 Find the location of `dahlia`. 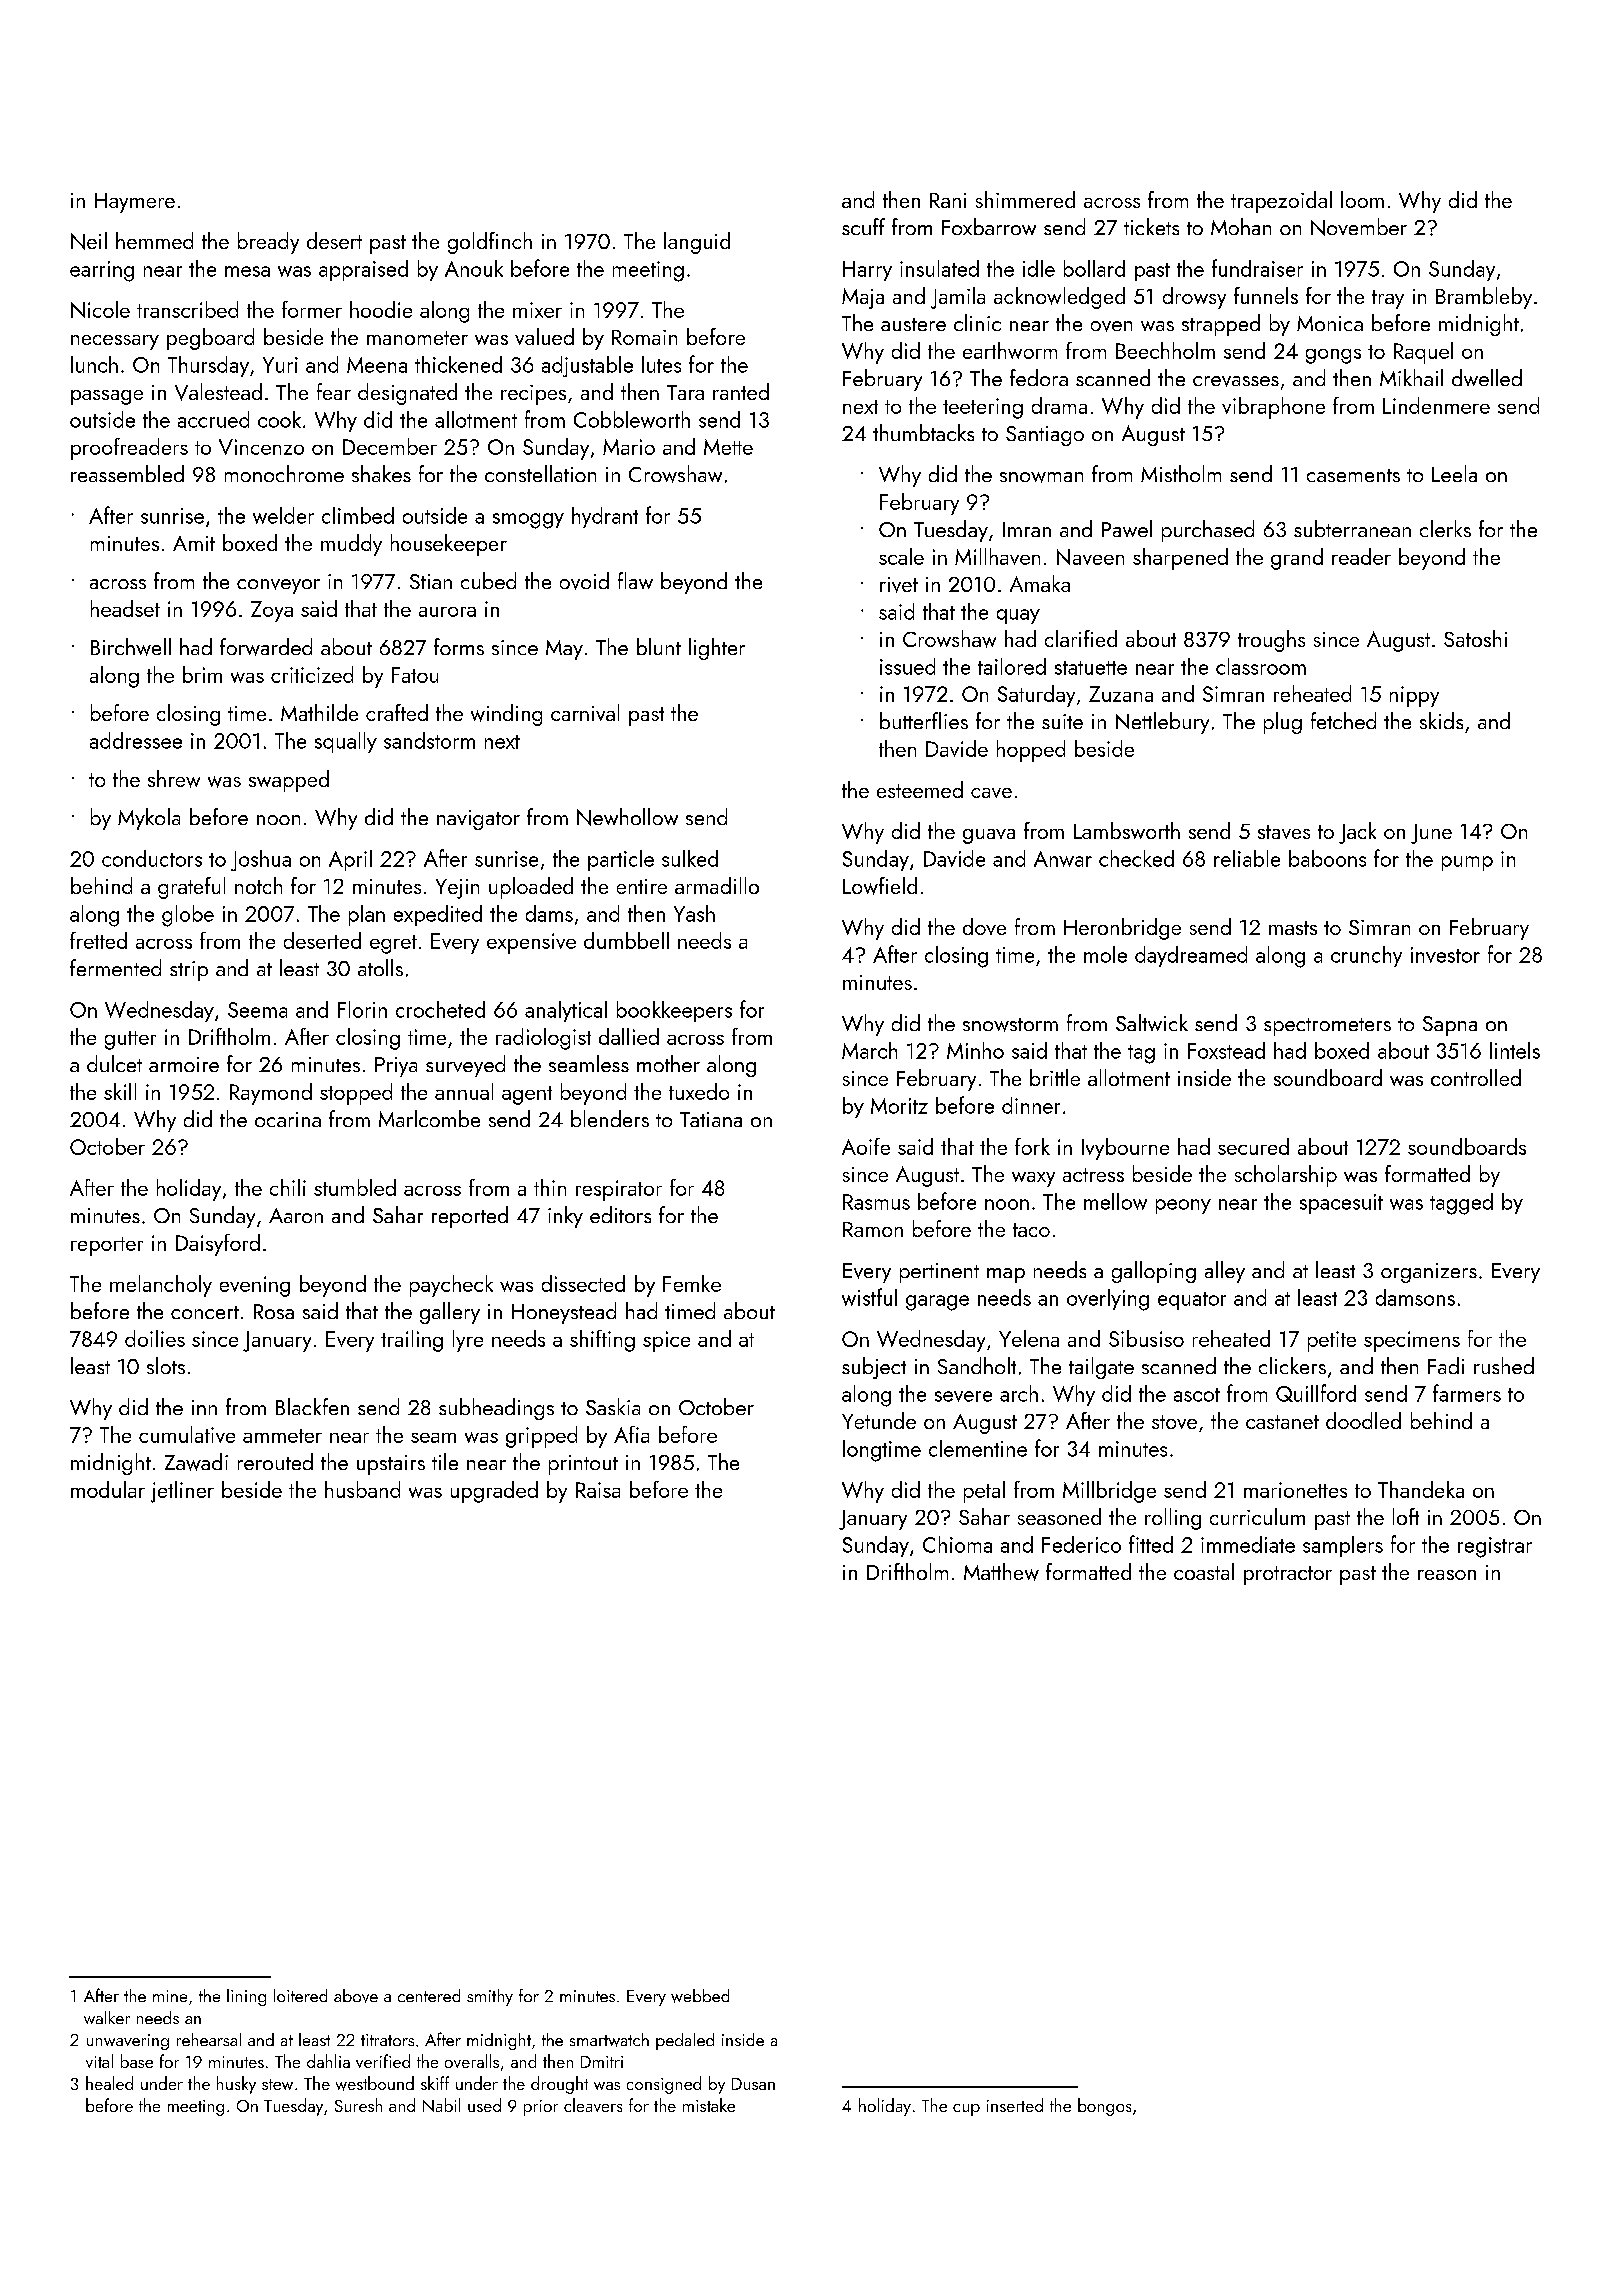

dahlia is located at coordinates (328, 2061).
